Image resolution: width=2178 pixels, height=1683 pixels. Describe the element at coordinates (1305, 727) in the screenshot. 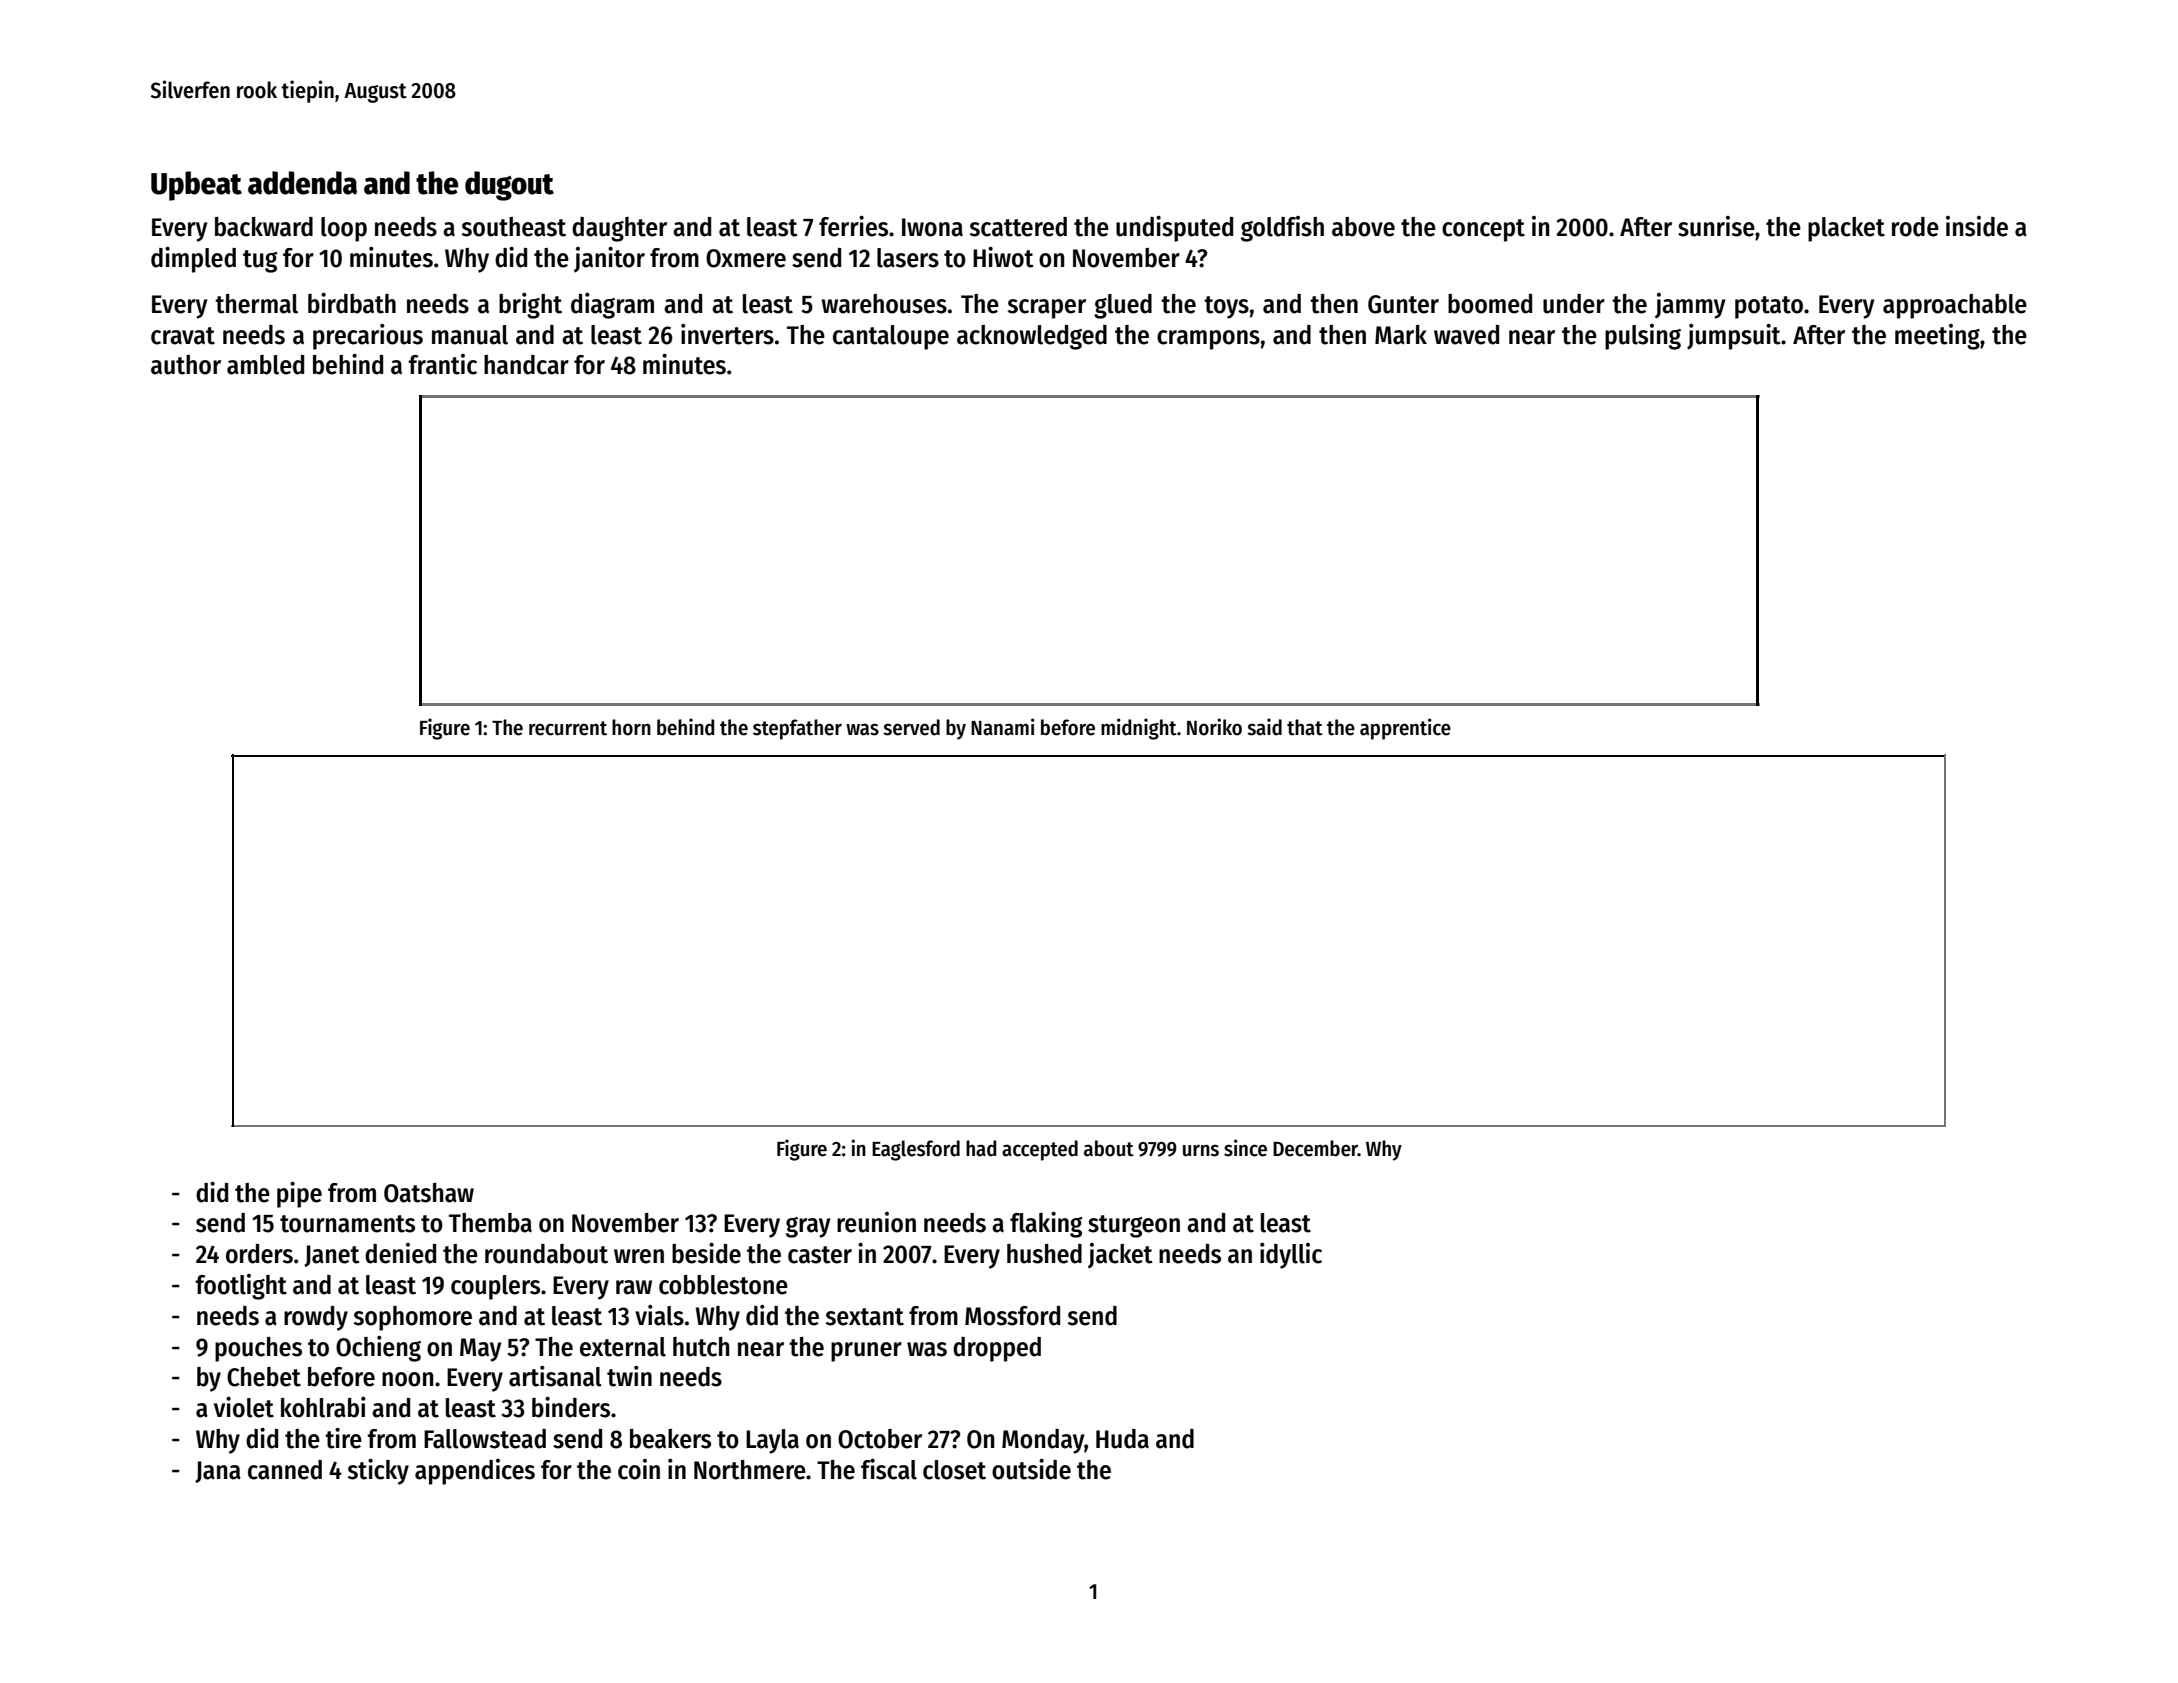

I see `that` at that location.
